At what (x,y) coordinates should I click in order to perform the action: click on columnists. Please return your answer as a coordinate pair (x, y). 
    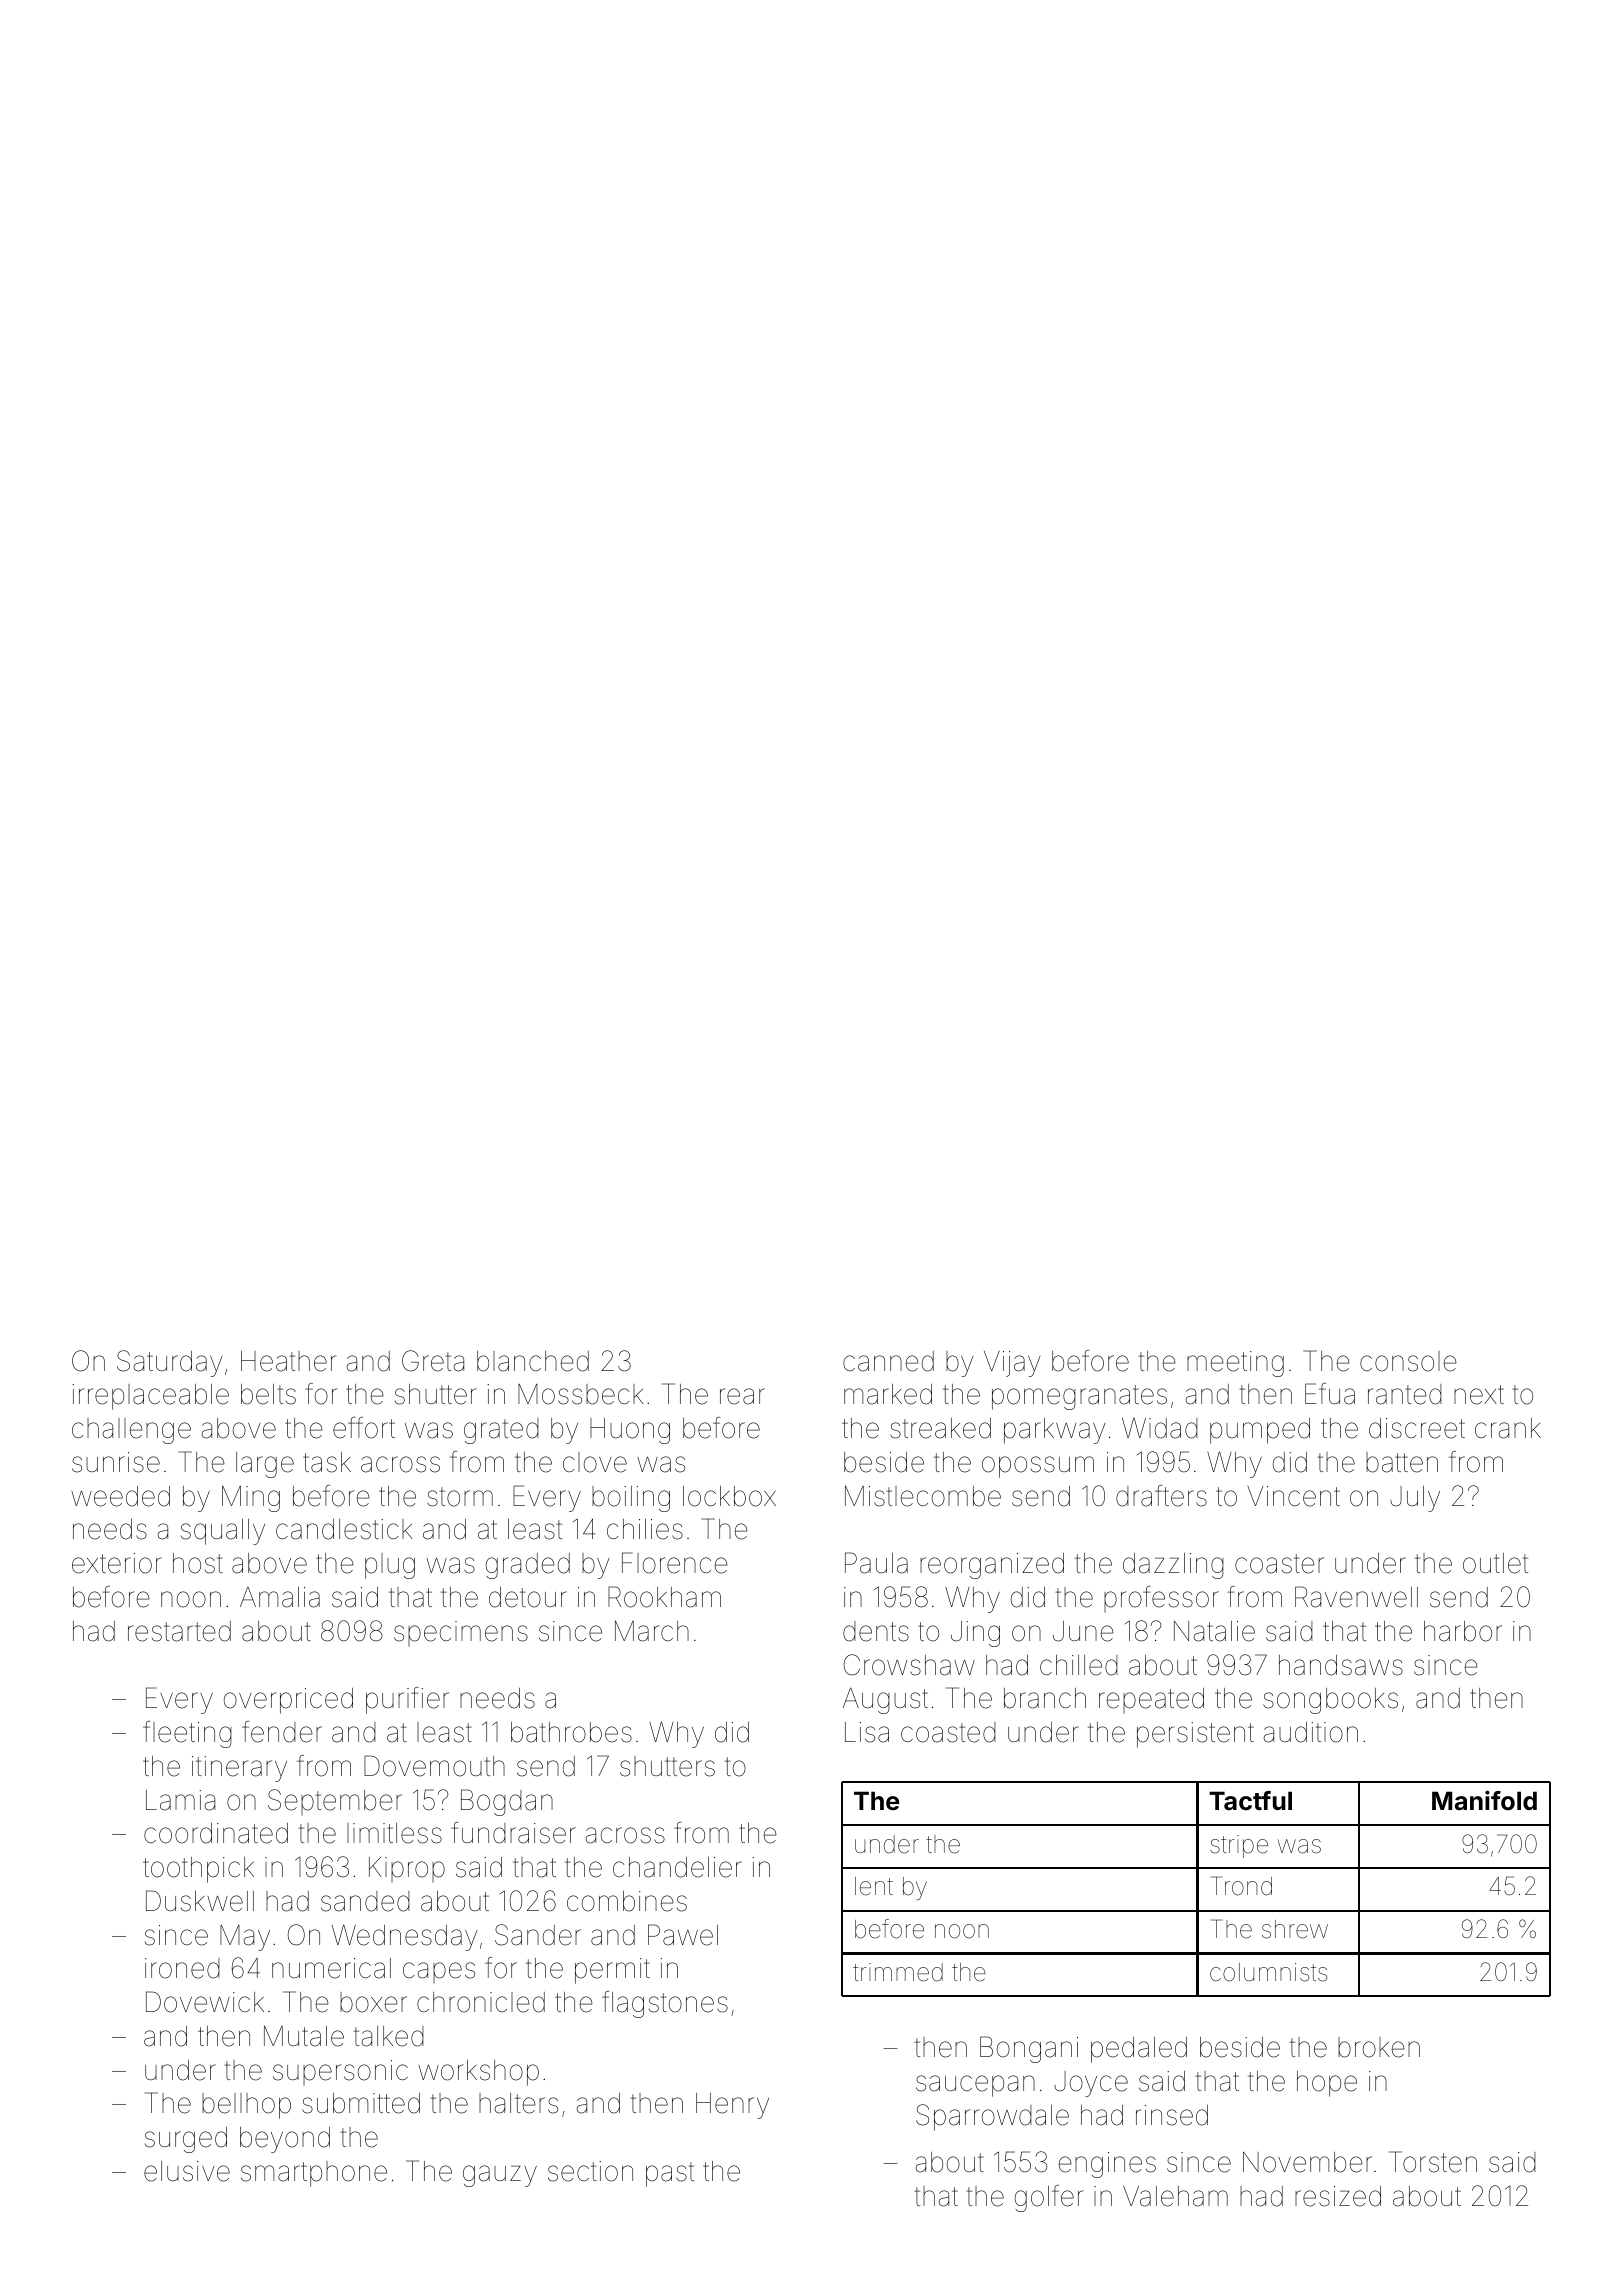
    Looking at the image, I should click on (1268, 1972).
